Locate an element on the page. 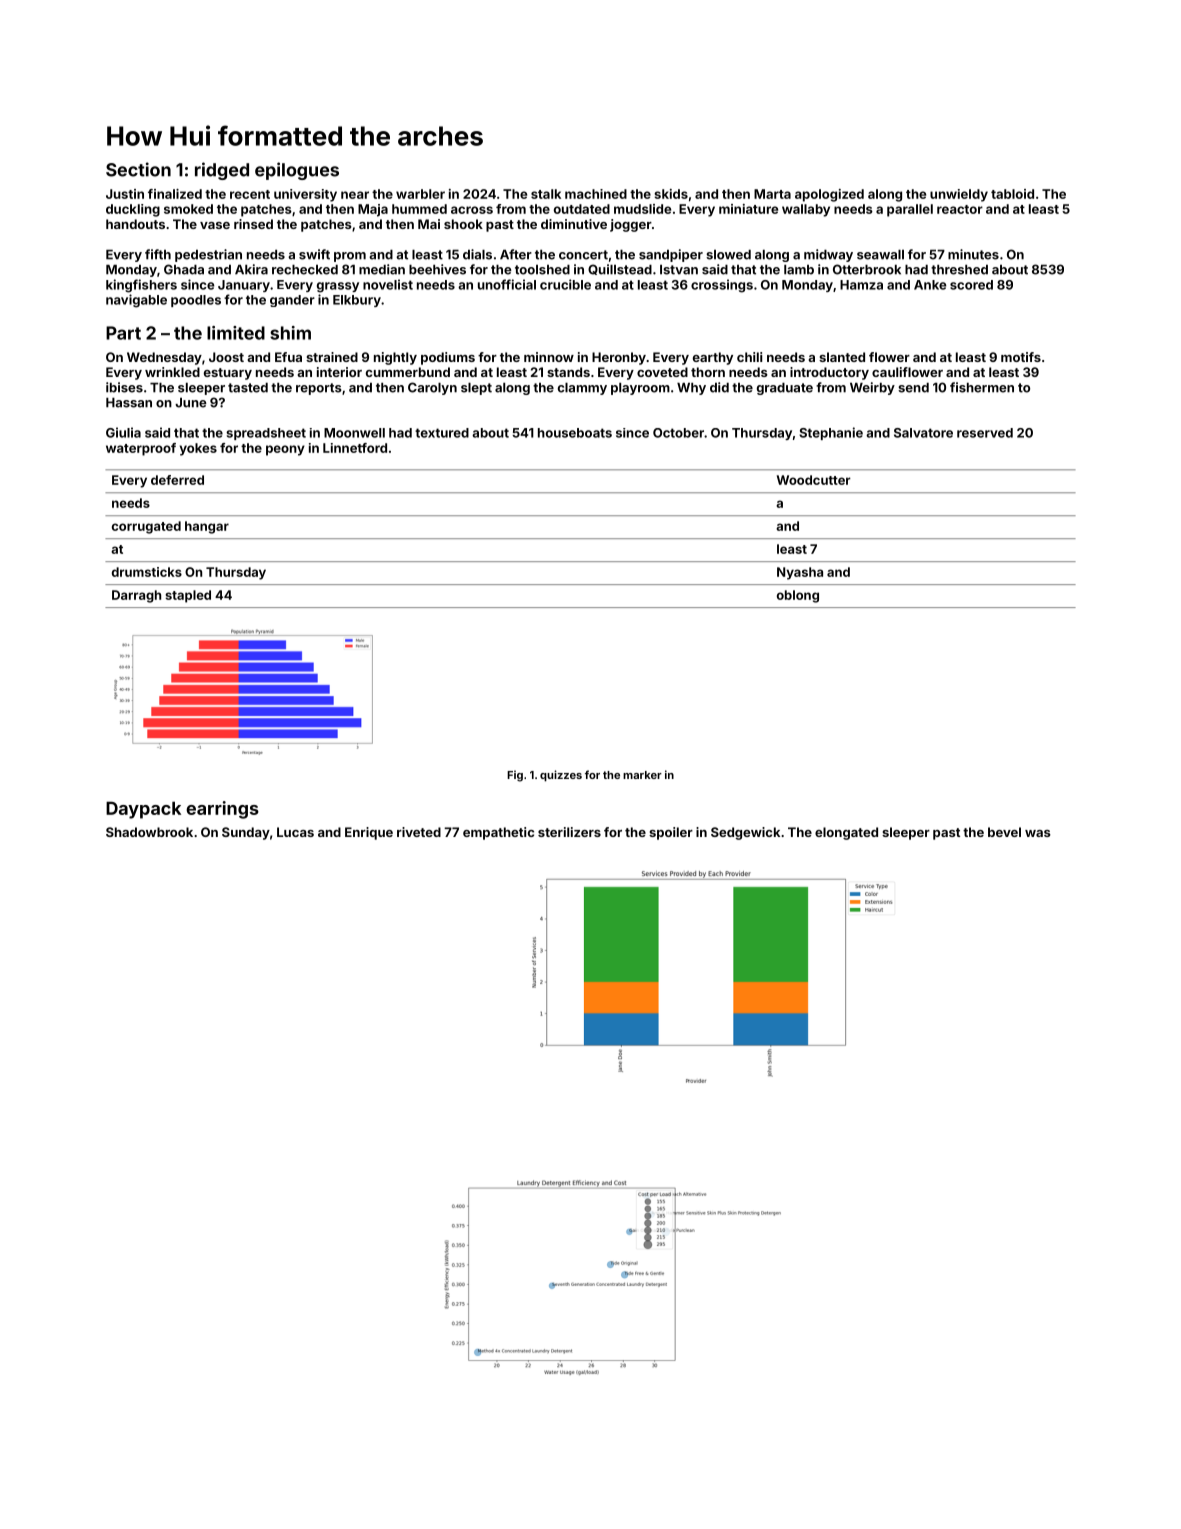  Darragh is located at coordinates (136, 596).
